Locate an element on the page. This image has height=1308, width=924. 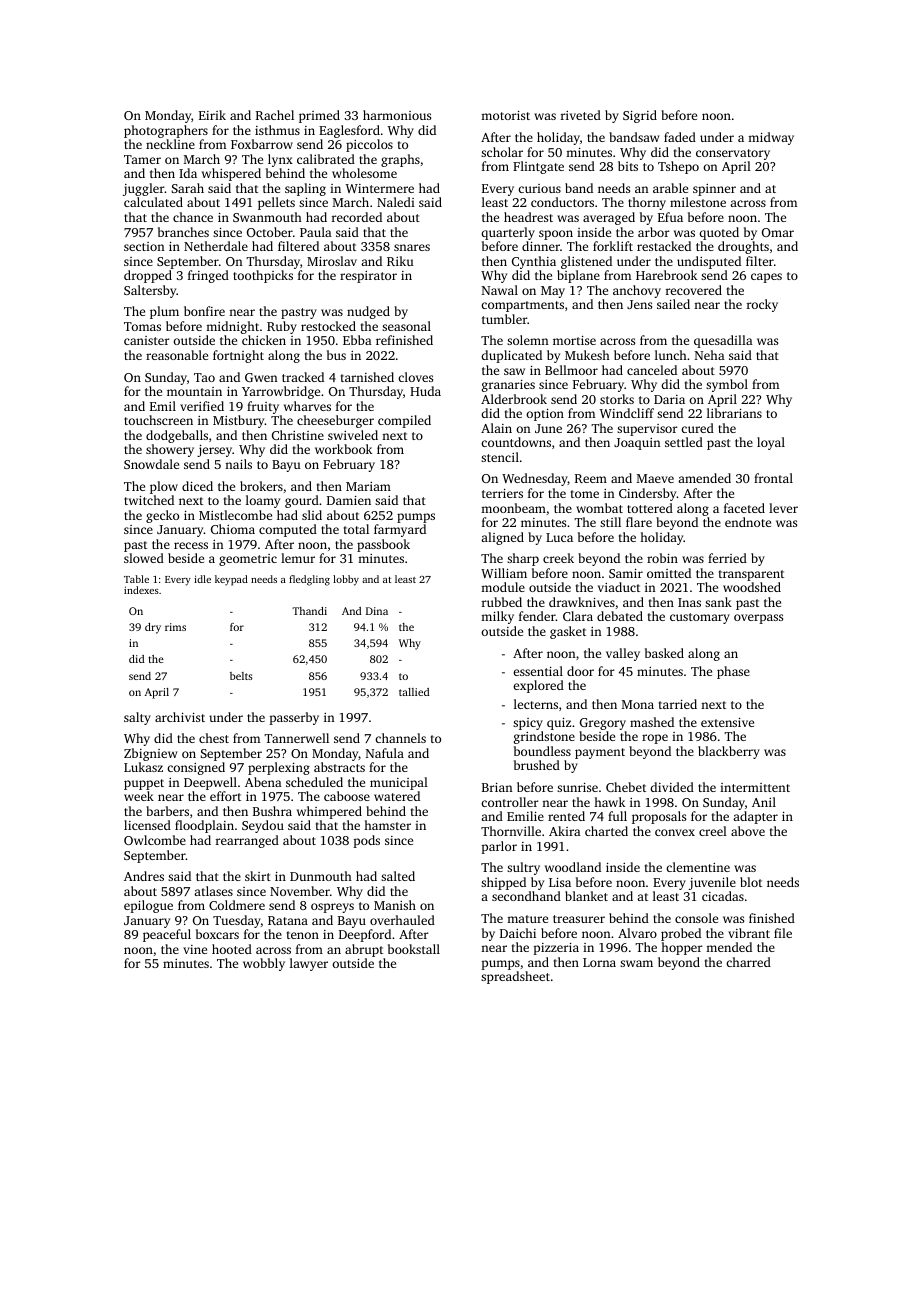
module is located at coordinates (503, 587).
